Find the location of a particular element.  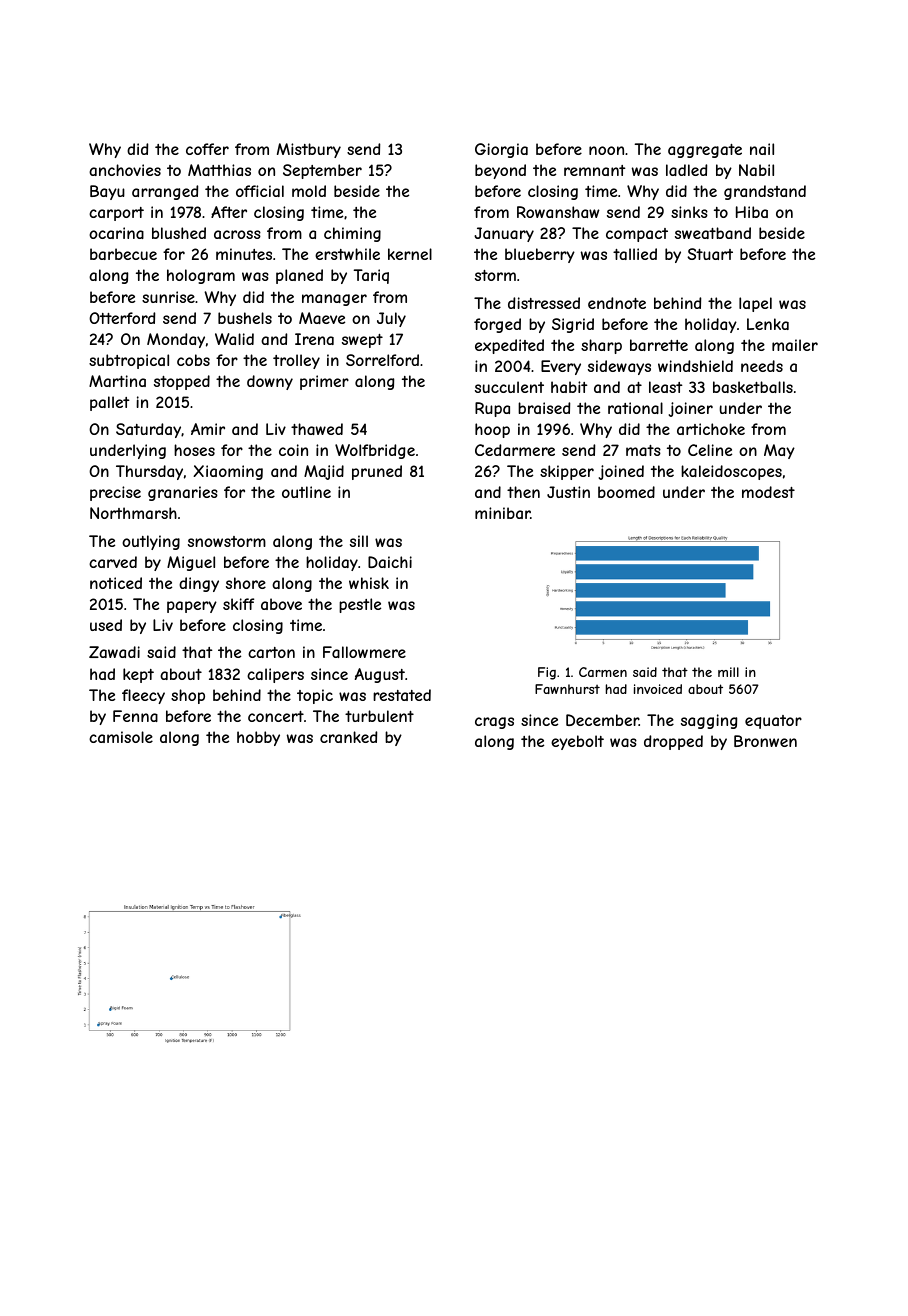

endnote is located at coordinates (617, 303).
